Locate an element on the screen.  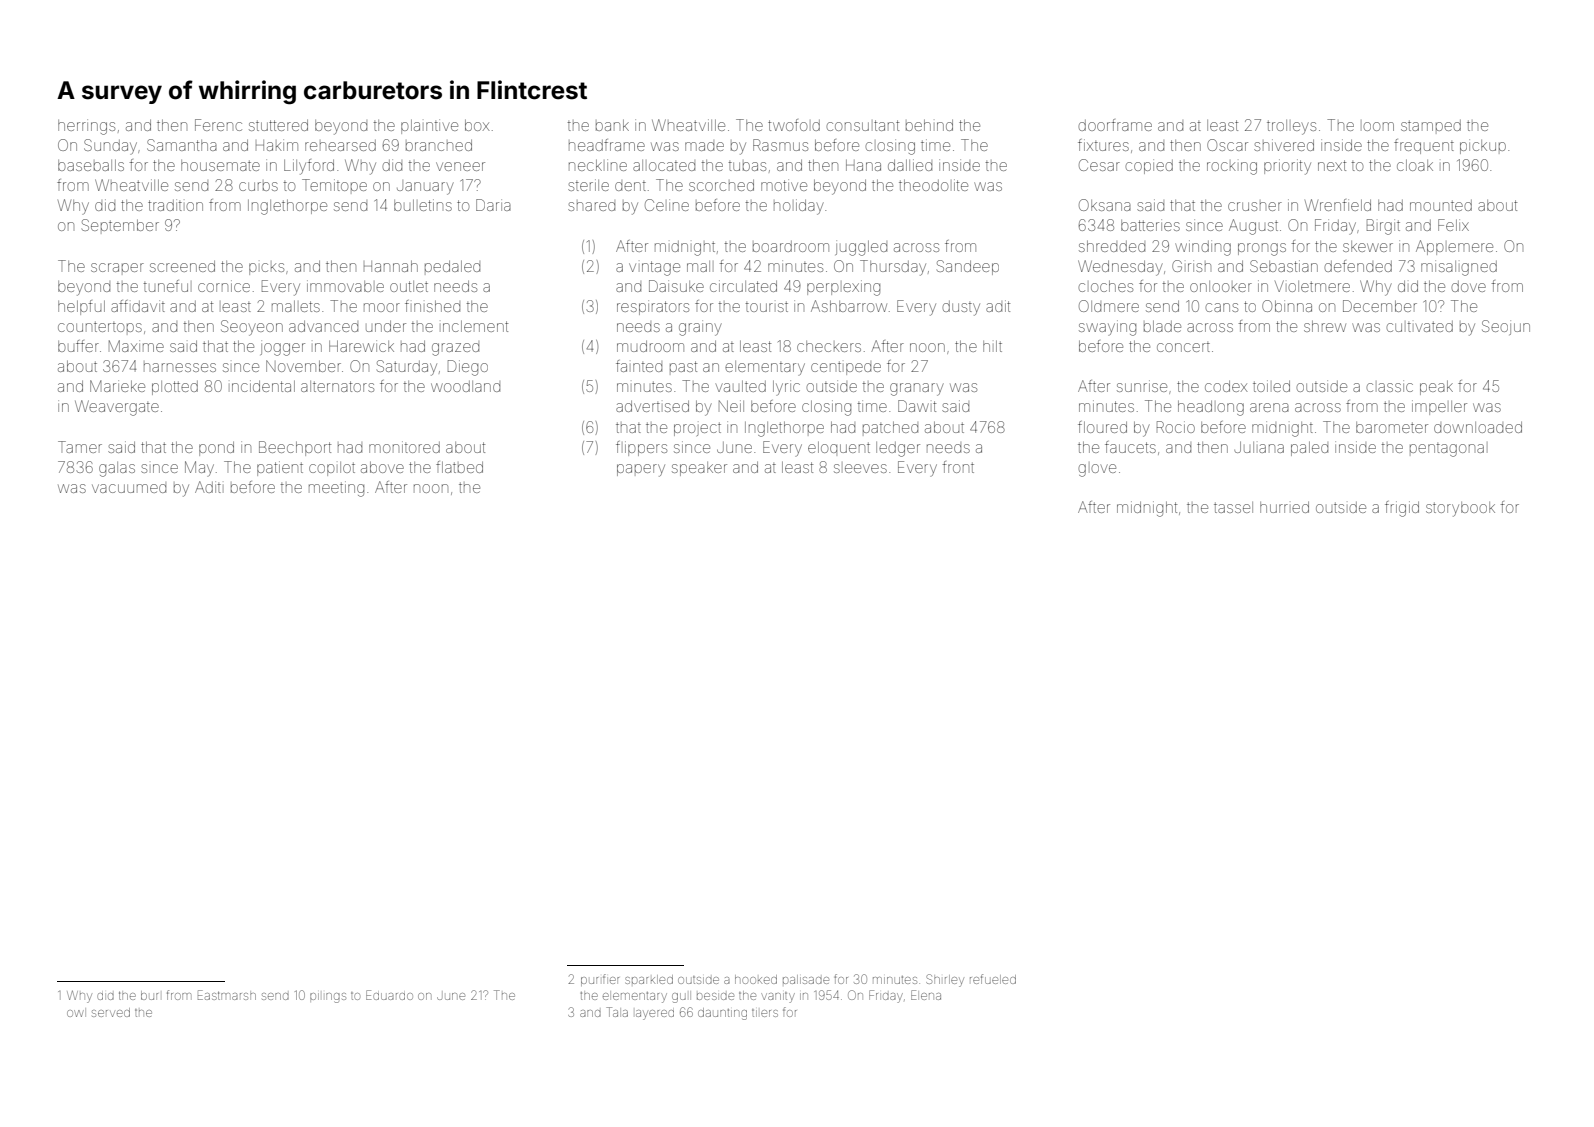
theodolite is located at coordinates (933, 185).
